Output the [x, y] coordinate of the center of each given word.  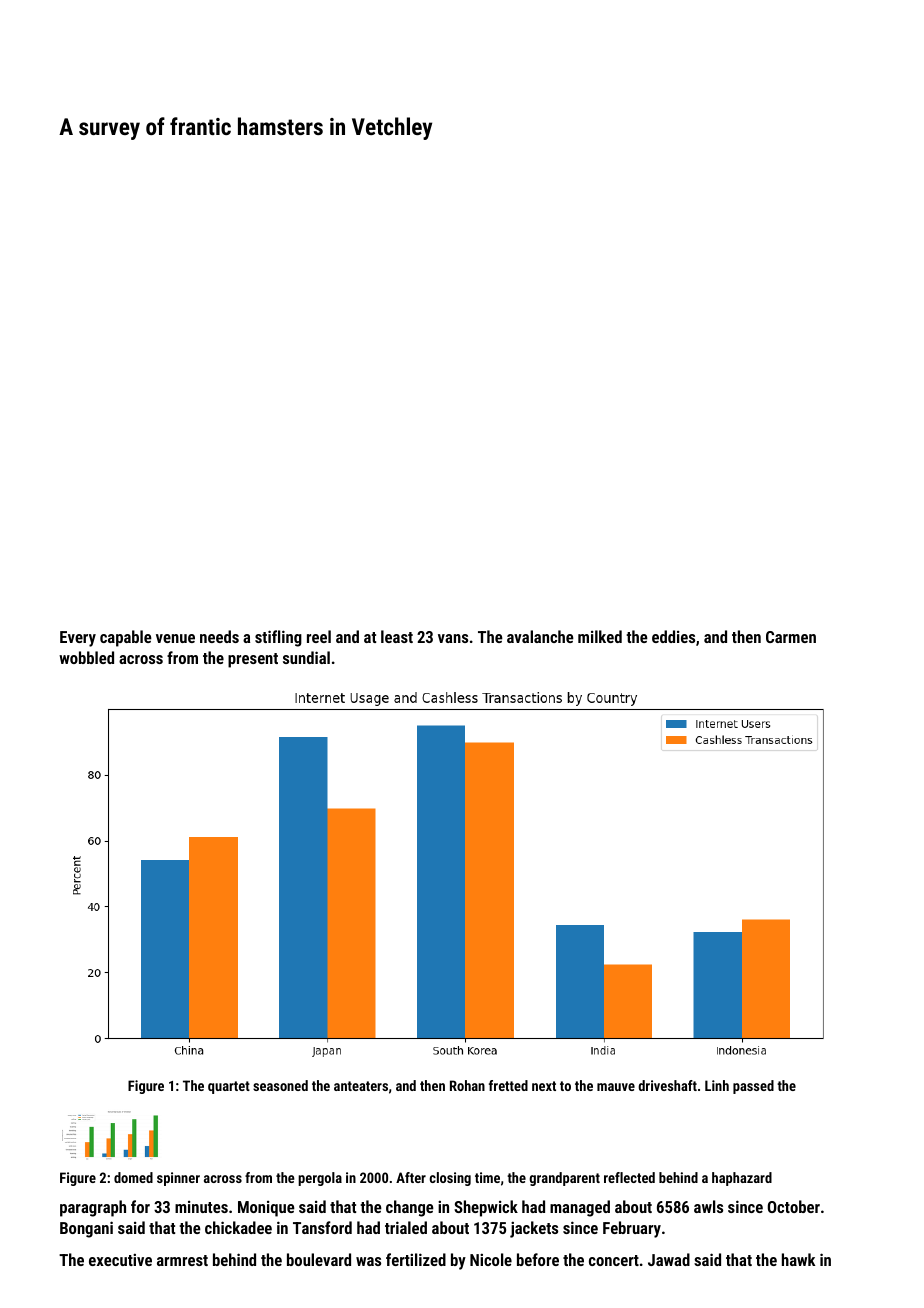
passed [753, 1087]
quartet [229, 1087]
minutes [201, 1207]
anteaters [361, 1086]
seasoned [280, 1085]
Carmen [791, 637]
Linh [717, 1085]
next [544, 1086]
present [253, 660]
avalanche [540, 636]
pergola [320, 1179]
